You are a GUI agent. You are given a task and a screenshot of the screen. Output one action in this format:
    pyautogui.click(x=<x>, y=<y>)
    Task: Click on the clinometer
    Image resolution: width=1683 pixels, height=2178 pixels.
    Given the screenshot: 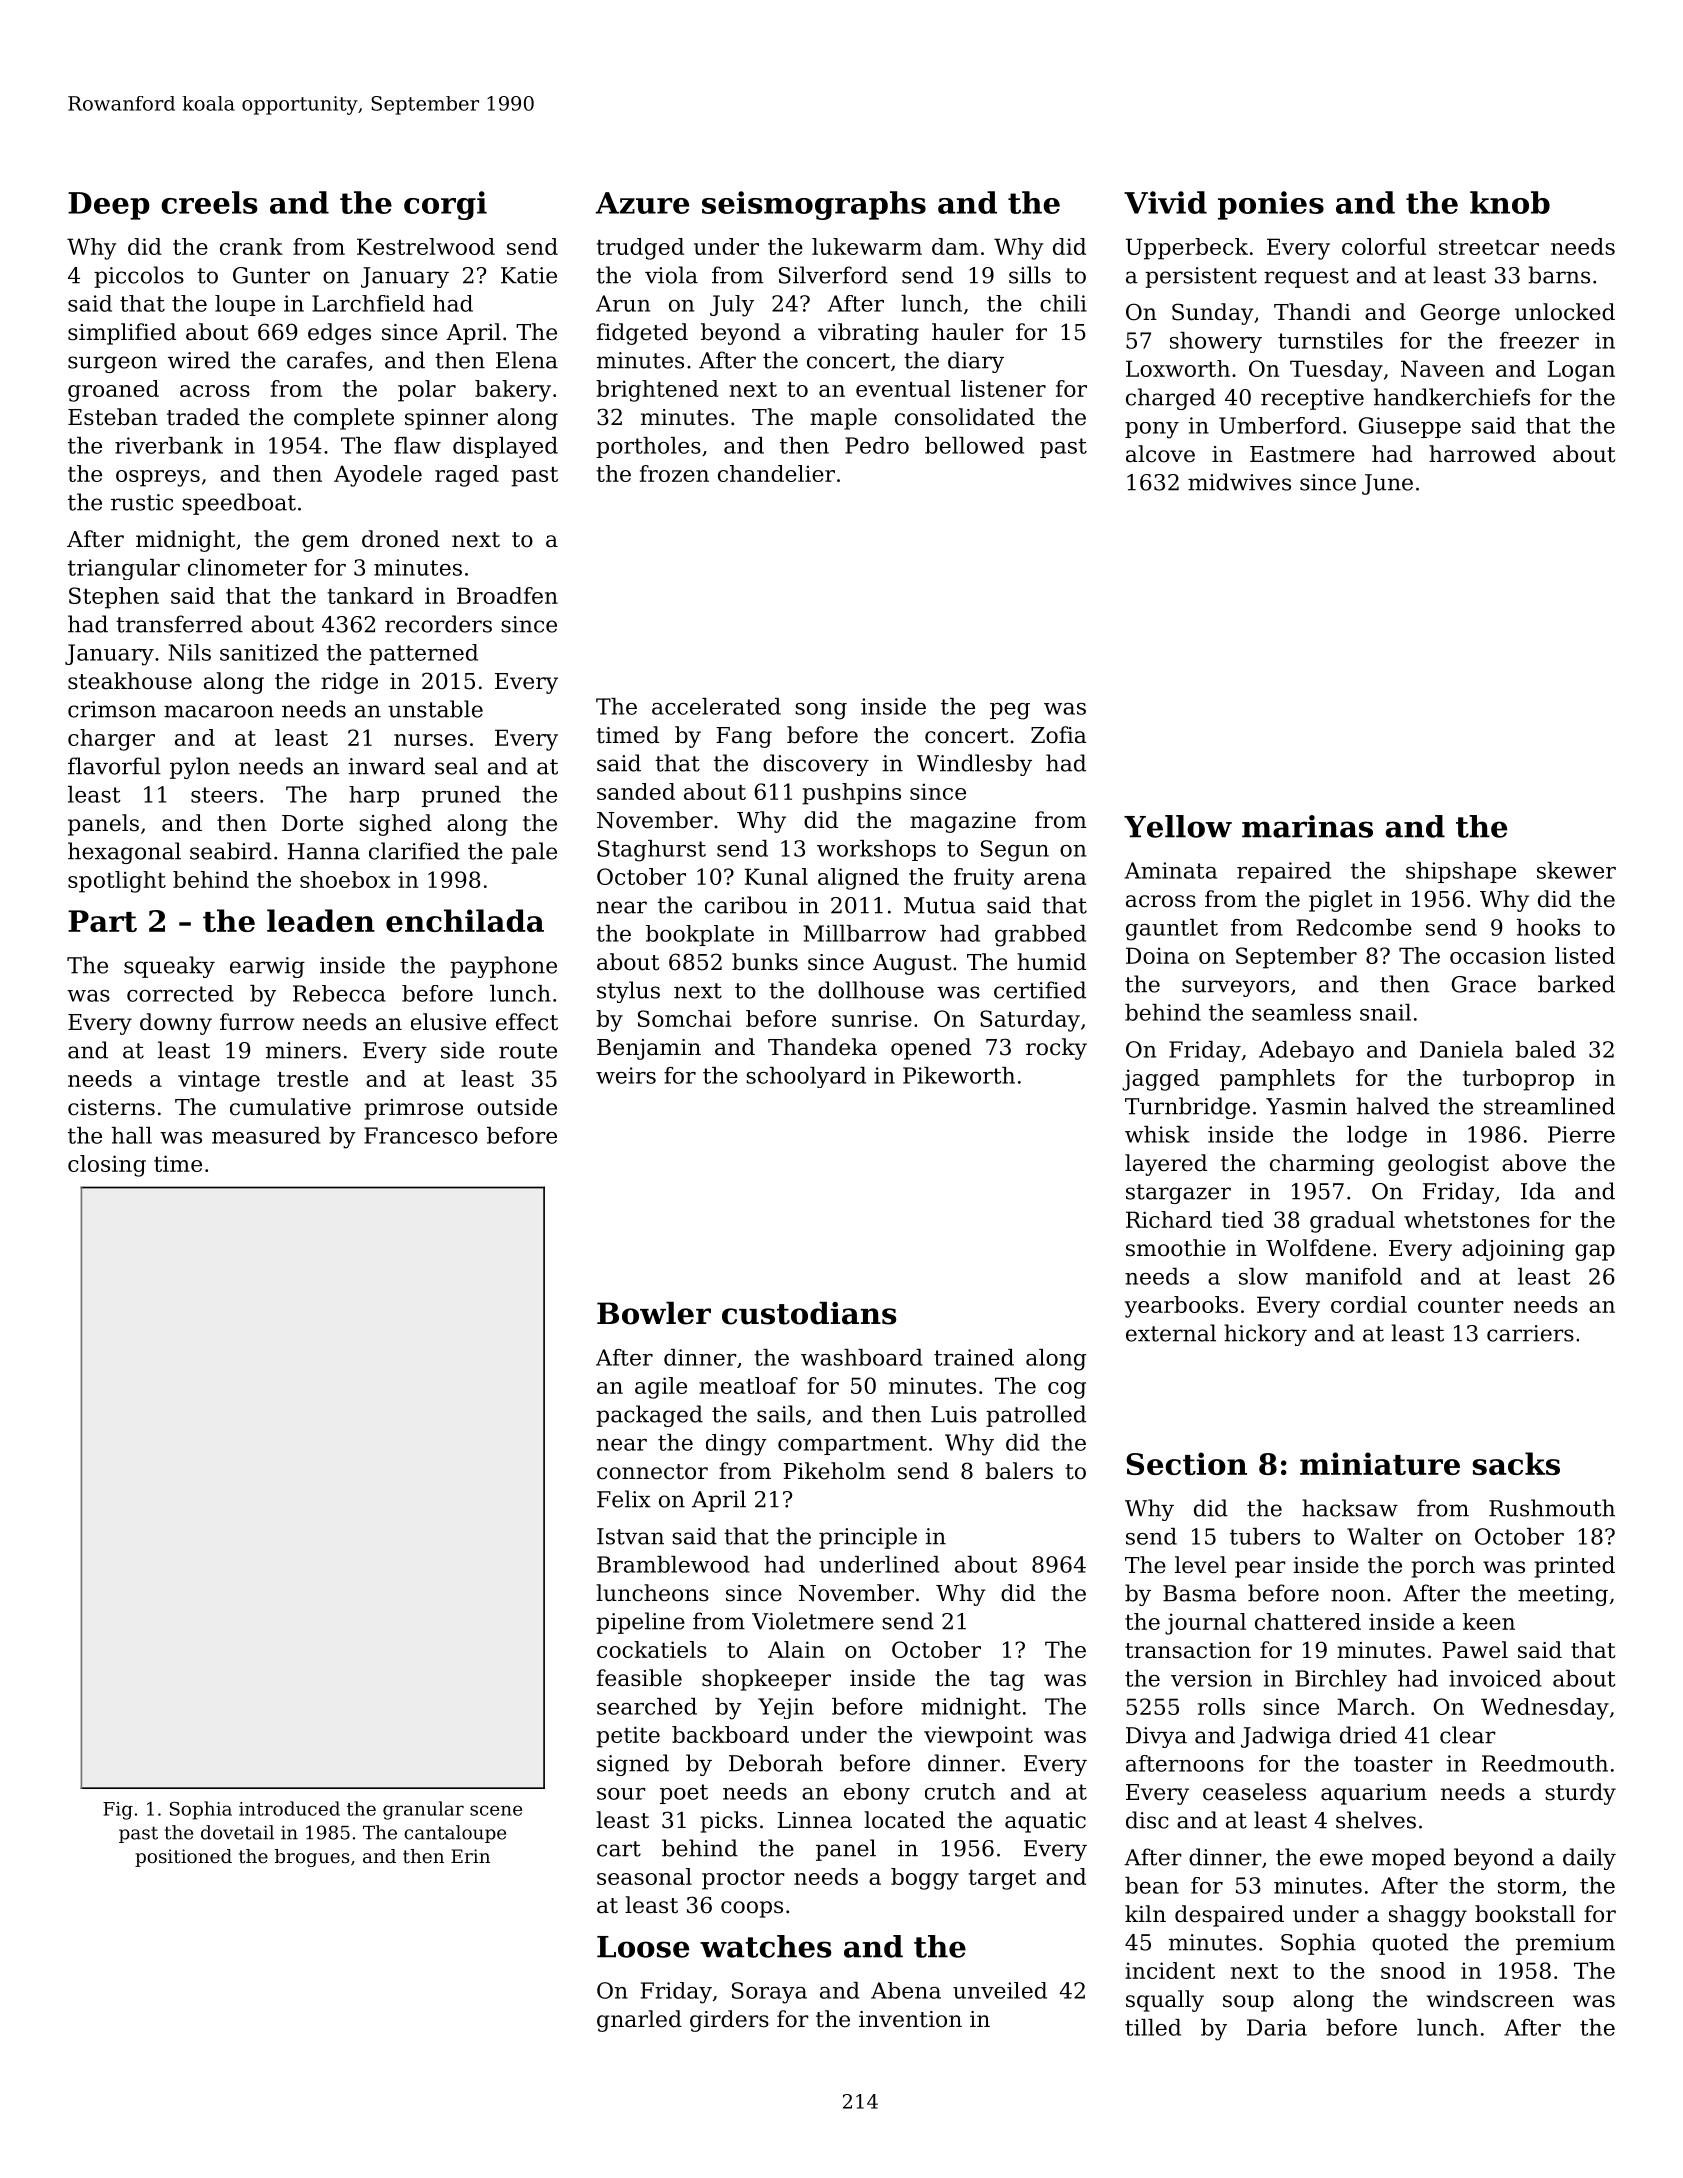 What is the action you would take?
    pyautogui.click(x=247, y=567)
